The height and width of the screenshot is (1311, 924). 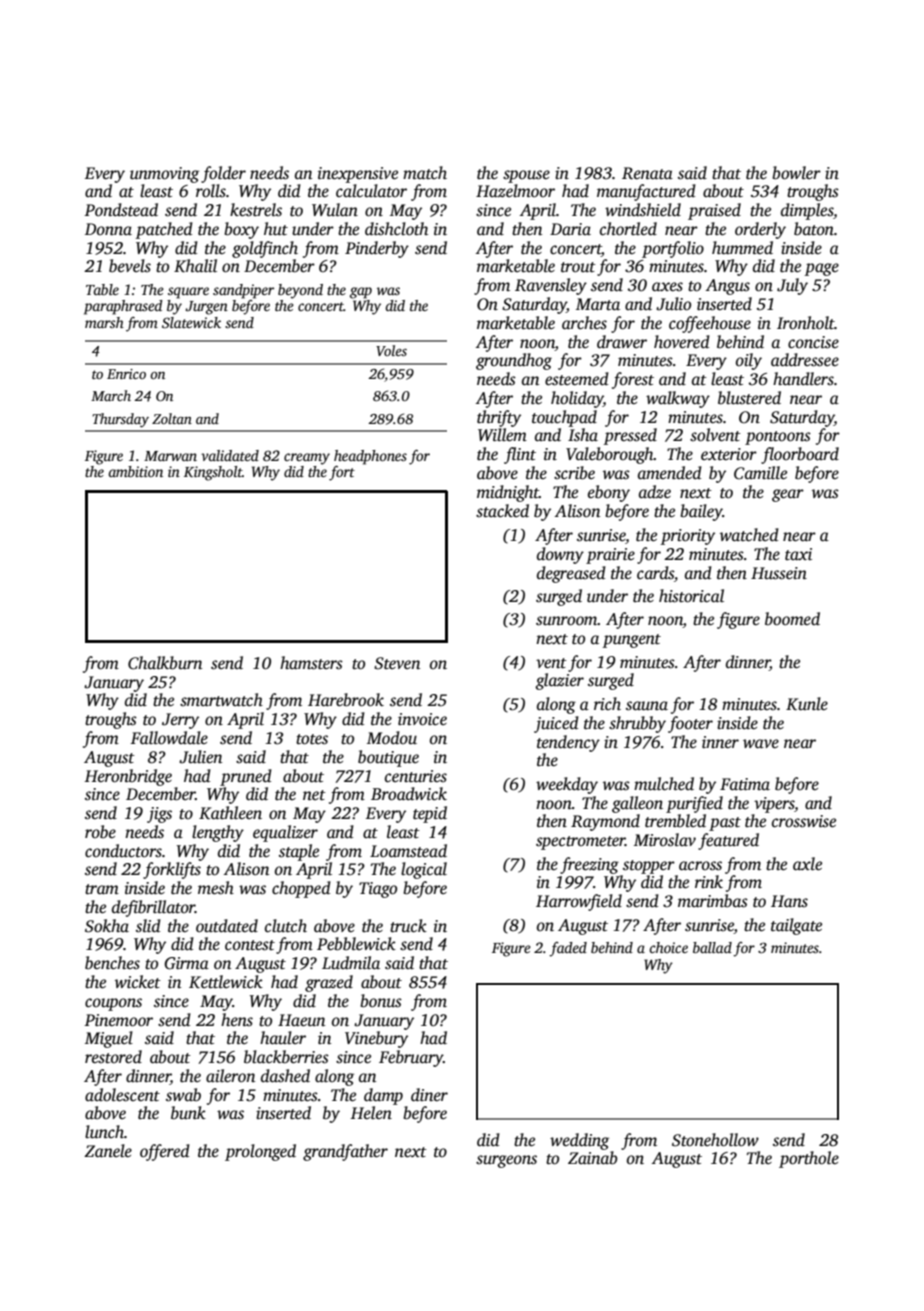 I want to click on marimbas, so click(x=713, y=901).
